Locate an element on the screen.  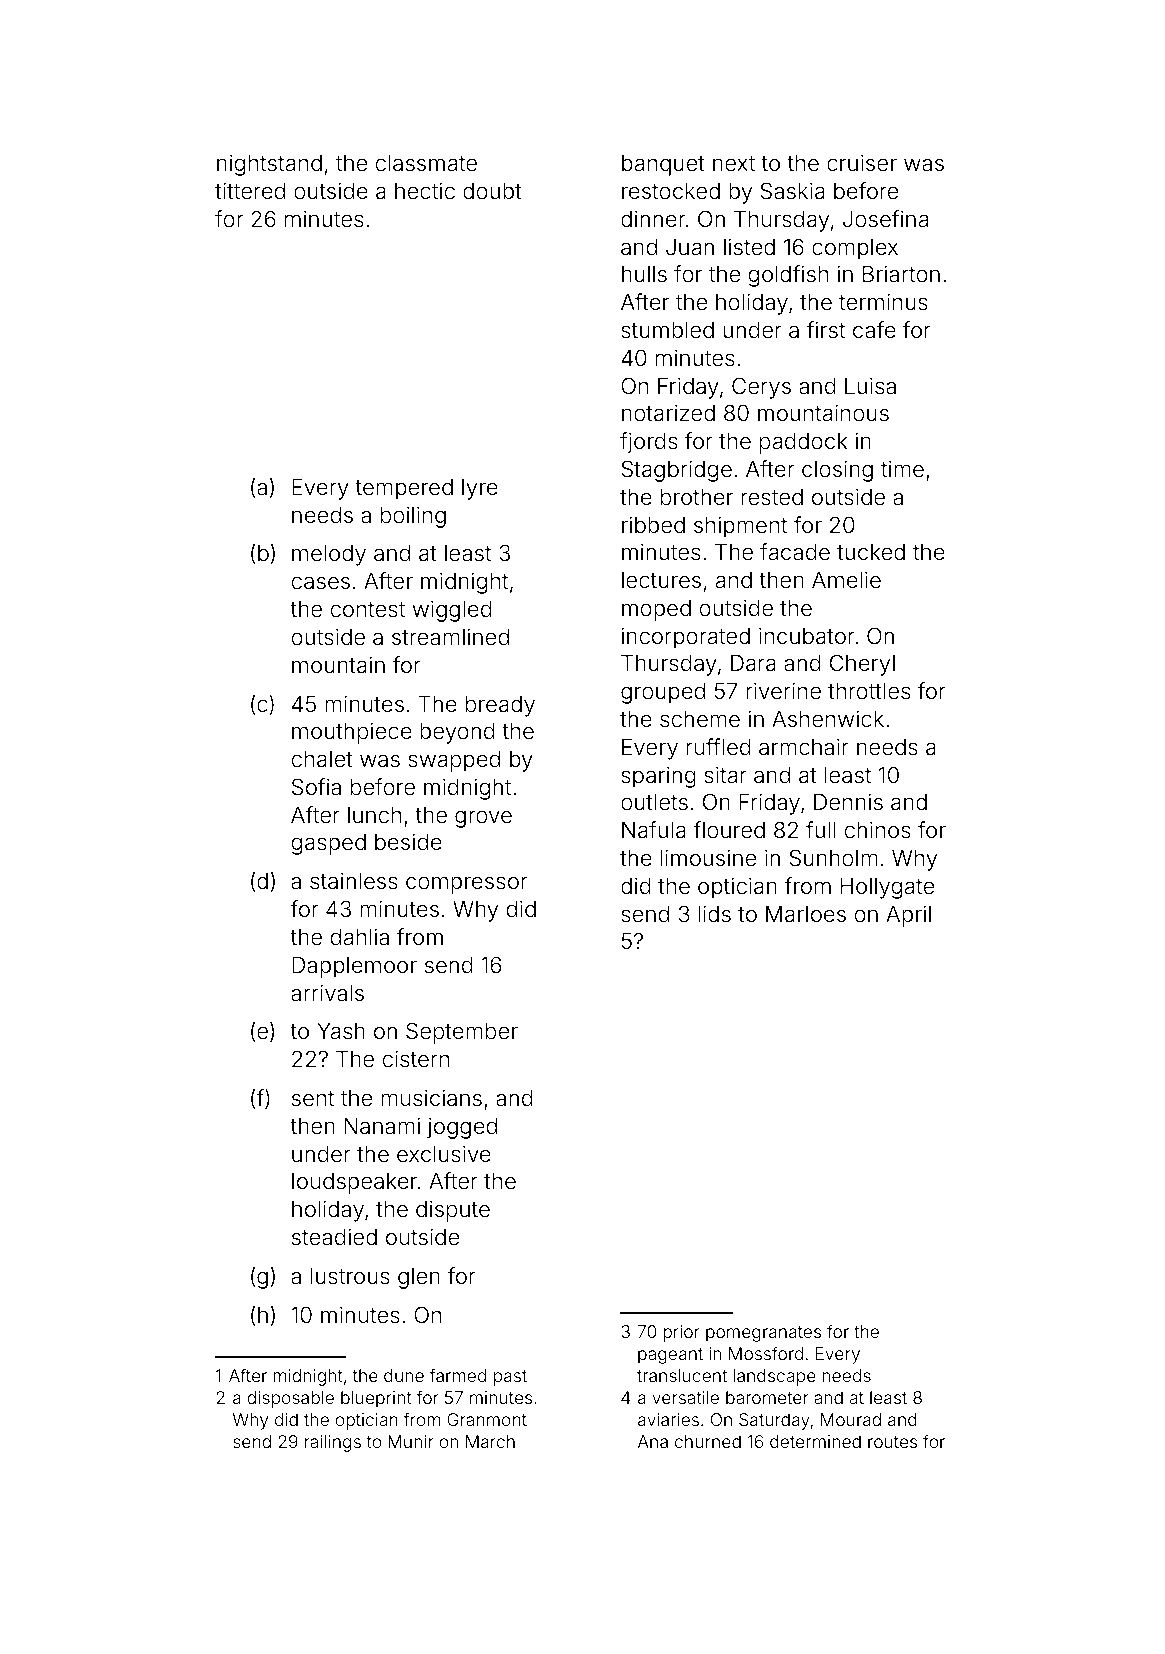
compressor is located at coordinates (466, 885).
